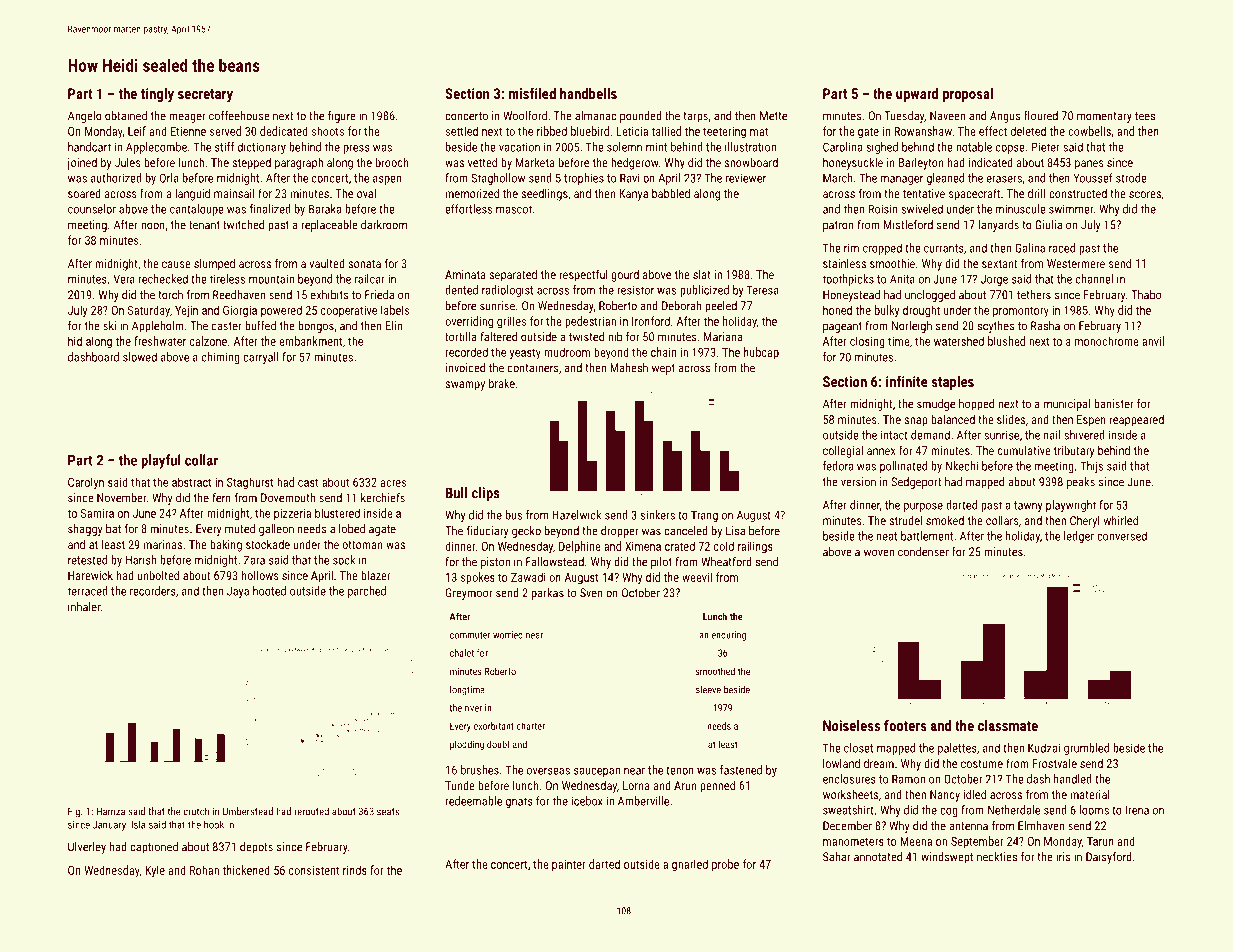 Image resolution: width=1233 pixels, height=952 pixels. Describe the element at coordinates (836, 857) in the screenshot. I see `Sahar` at that location.
